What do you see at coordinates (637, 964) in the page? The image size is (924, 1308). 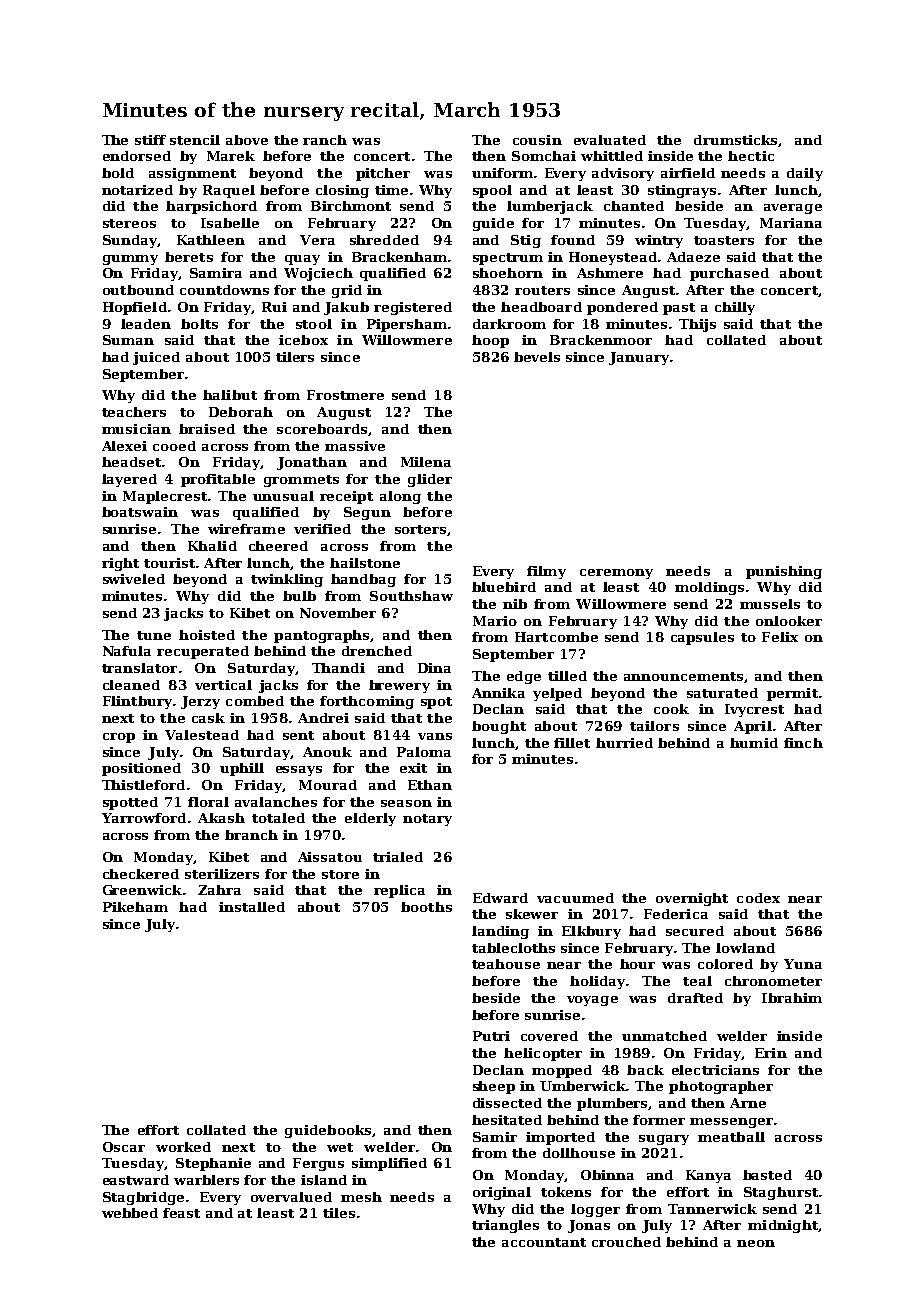 I see `hour` at bounding box center [637, 964].
